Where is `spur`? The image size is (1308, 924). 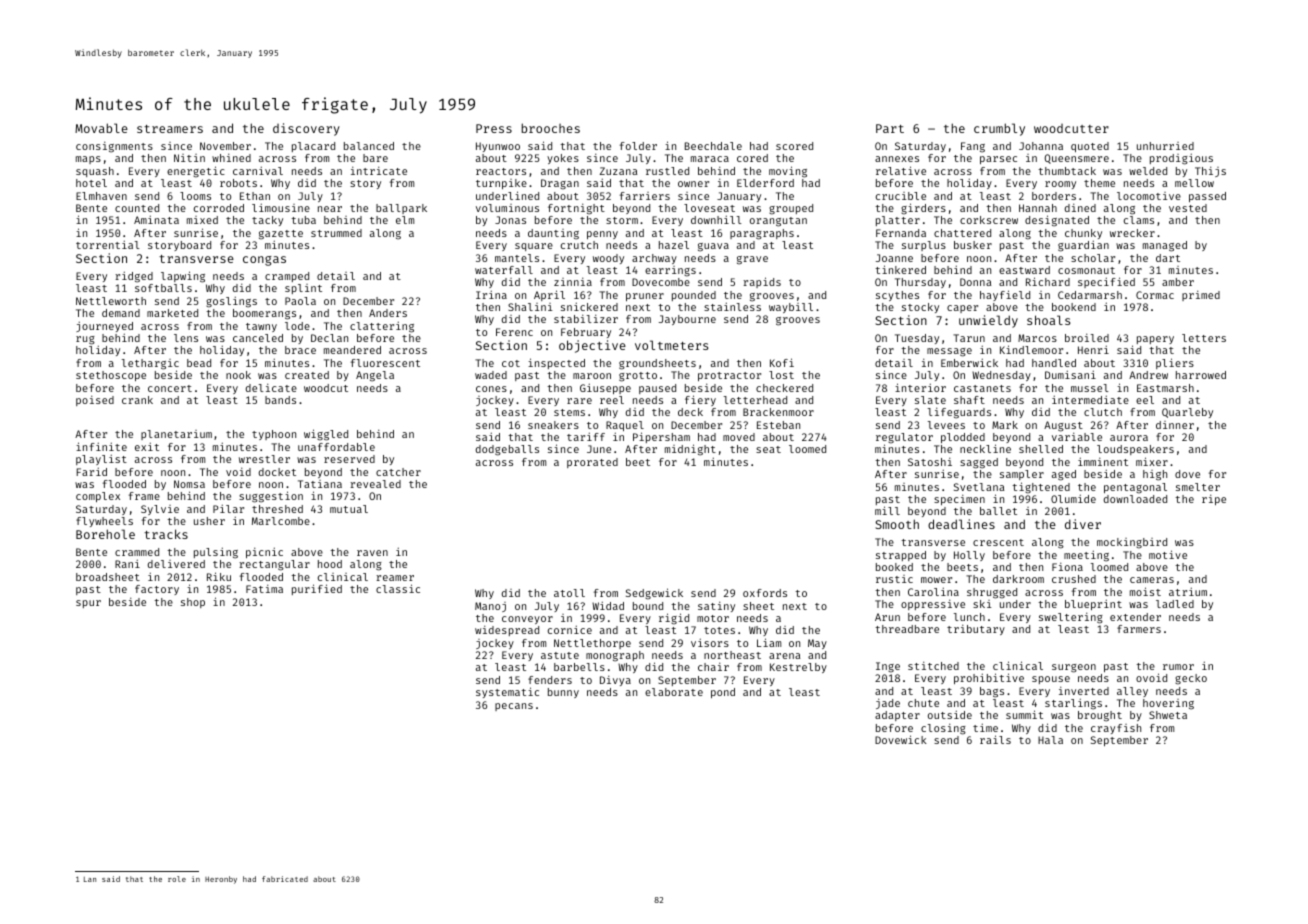
spur is located at coordinates (88, 604).
